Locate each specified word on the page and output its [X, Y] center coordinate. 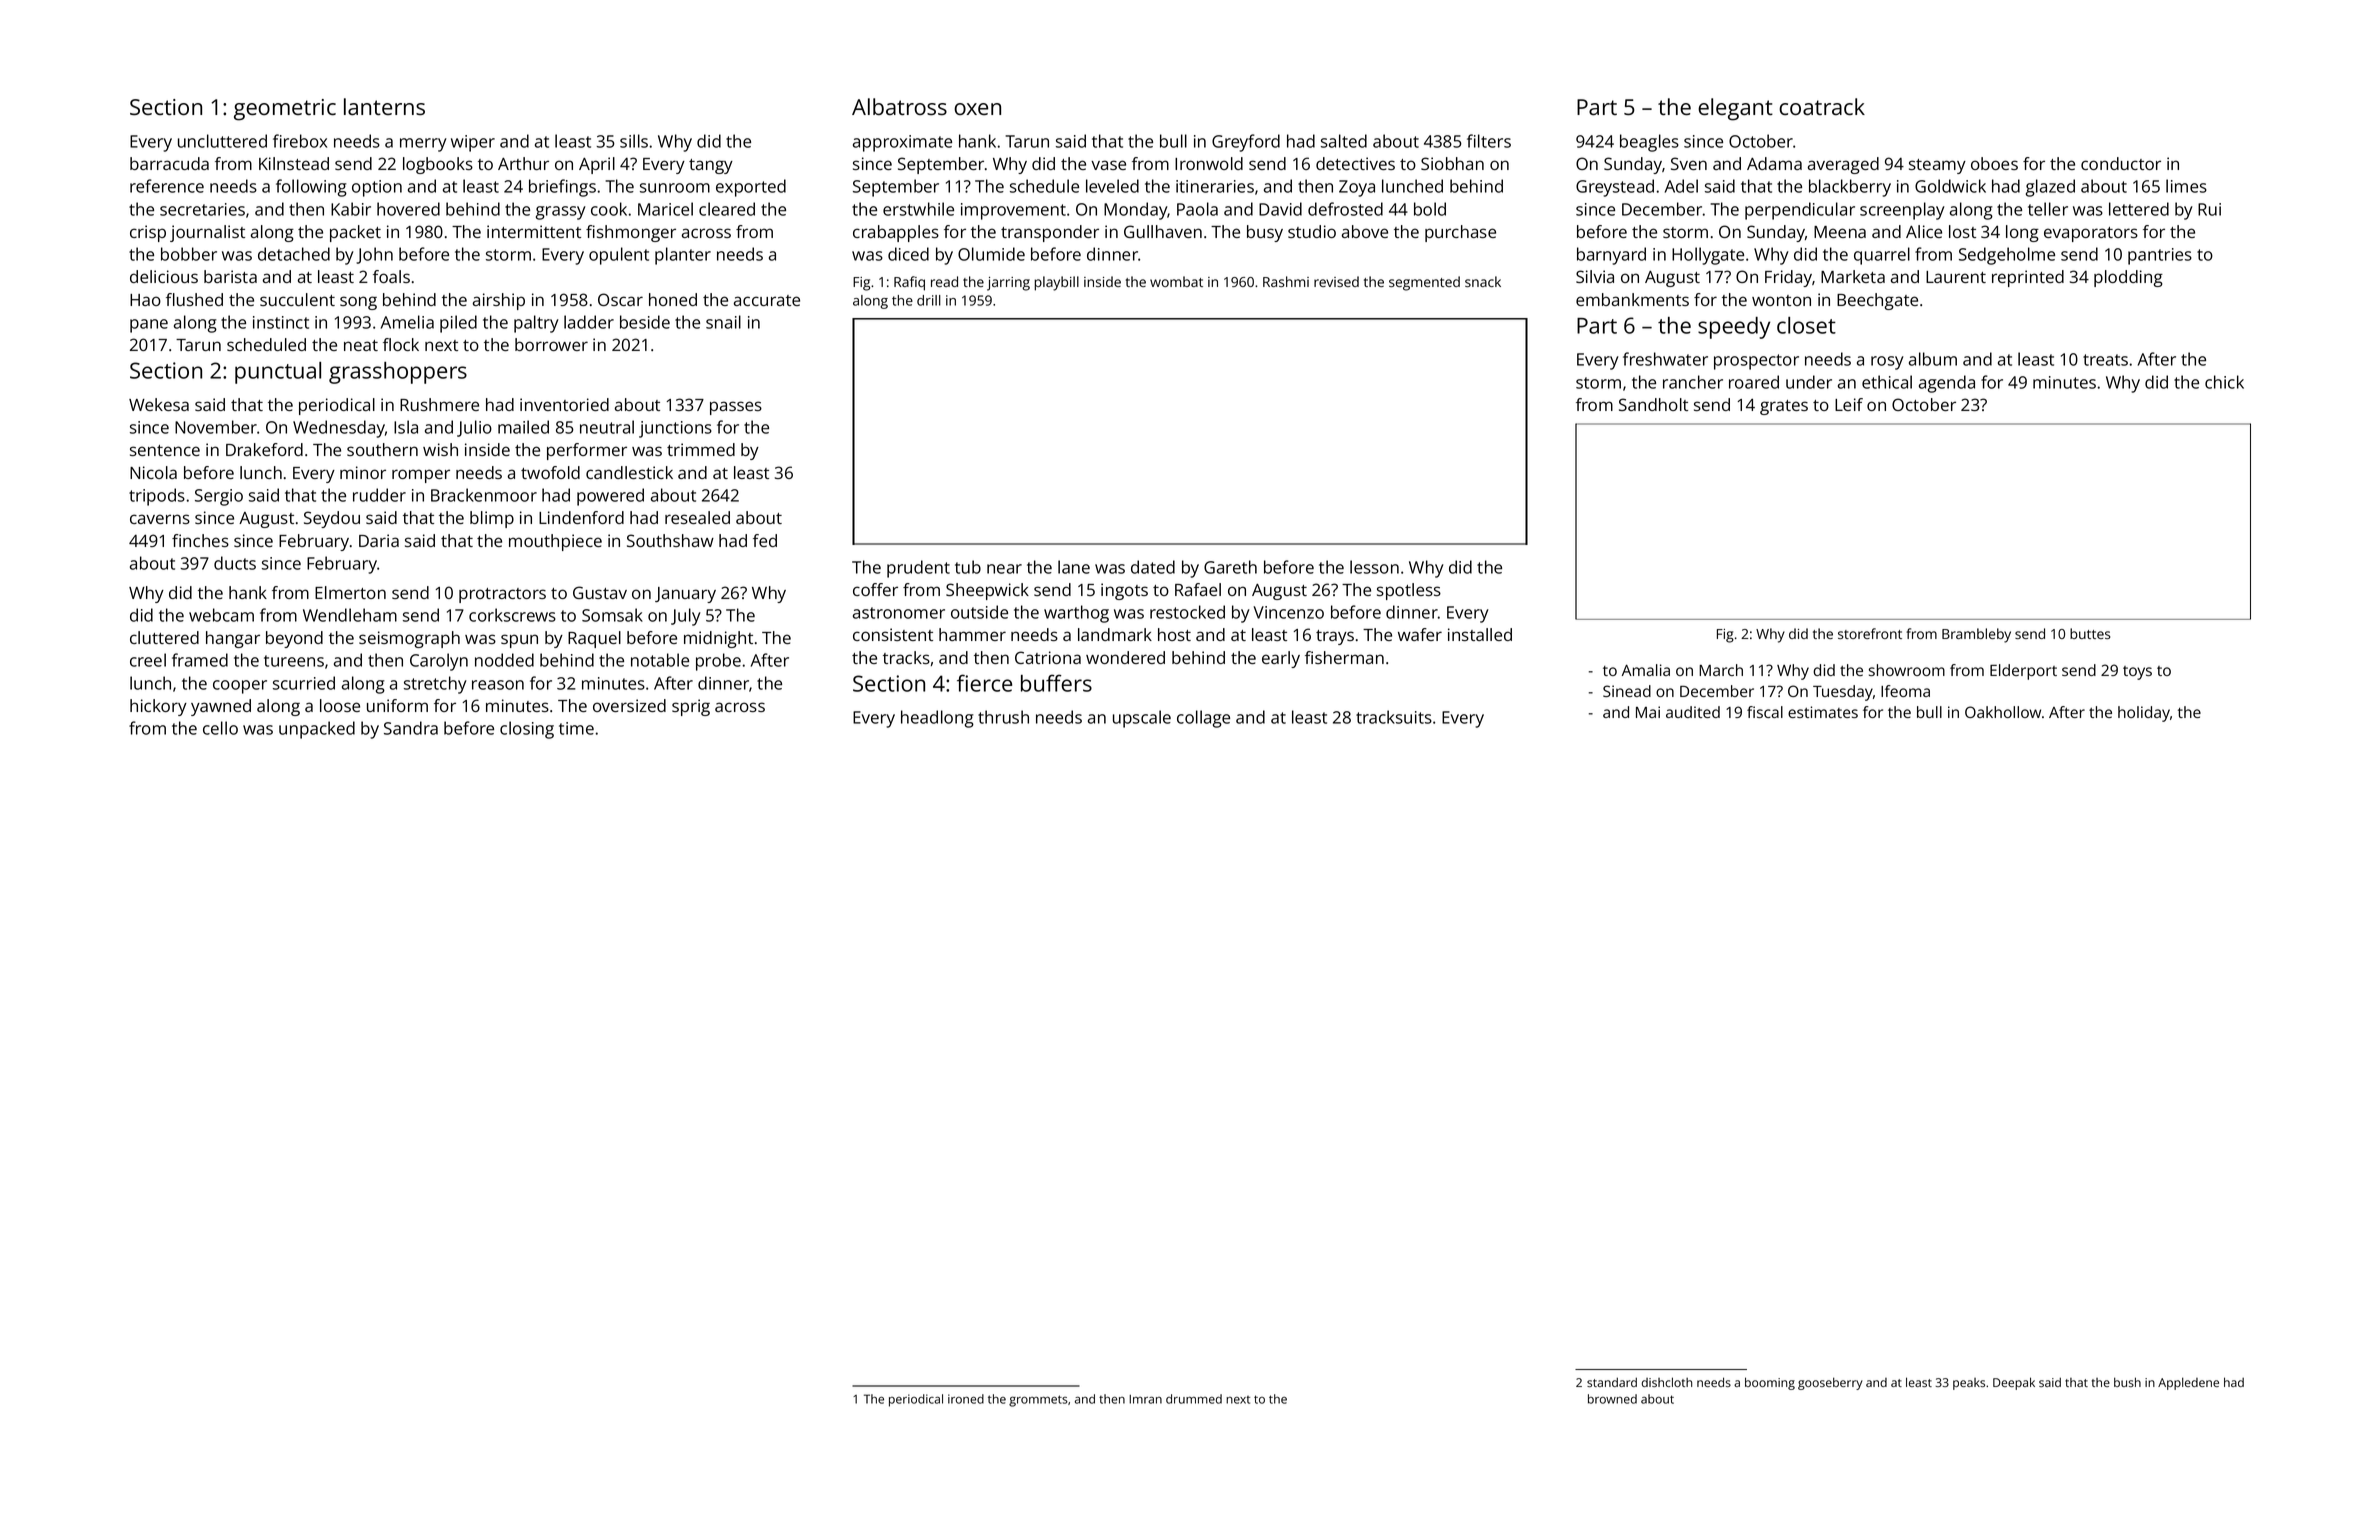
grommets [1038, 1401]
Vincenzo [1288, 612]
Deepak [2014, 1383]
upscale [1142, 719]
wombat [1176, 281]
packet [355, 233]
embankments [1632, 299]
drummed [1194, 1399]
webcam [221, 615]
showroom [1907, 670]
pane [149, 326]
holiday [2144, 714]
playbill [1056, 283]
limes [2186, 186]
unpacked [317, 730]
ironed [966, 1399]
